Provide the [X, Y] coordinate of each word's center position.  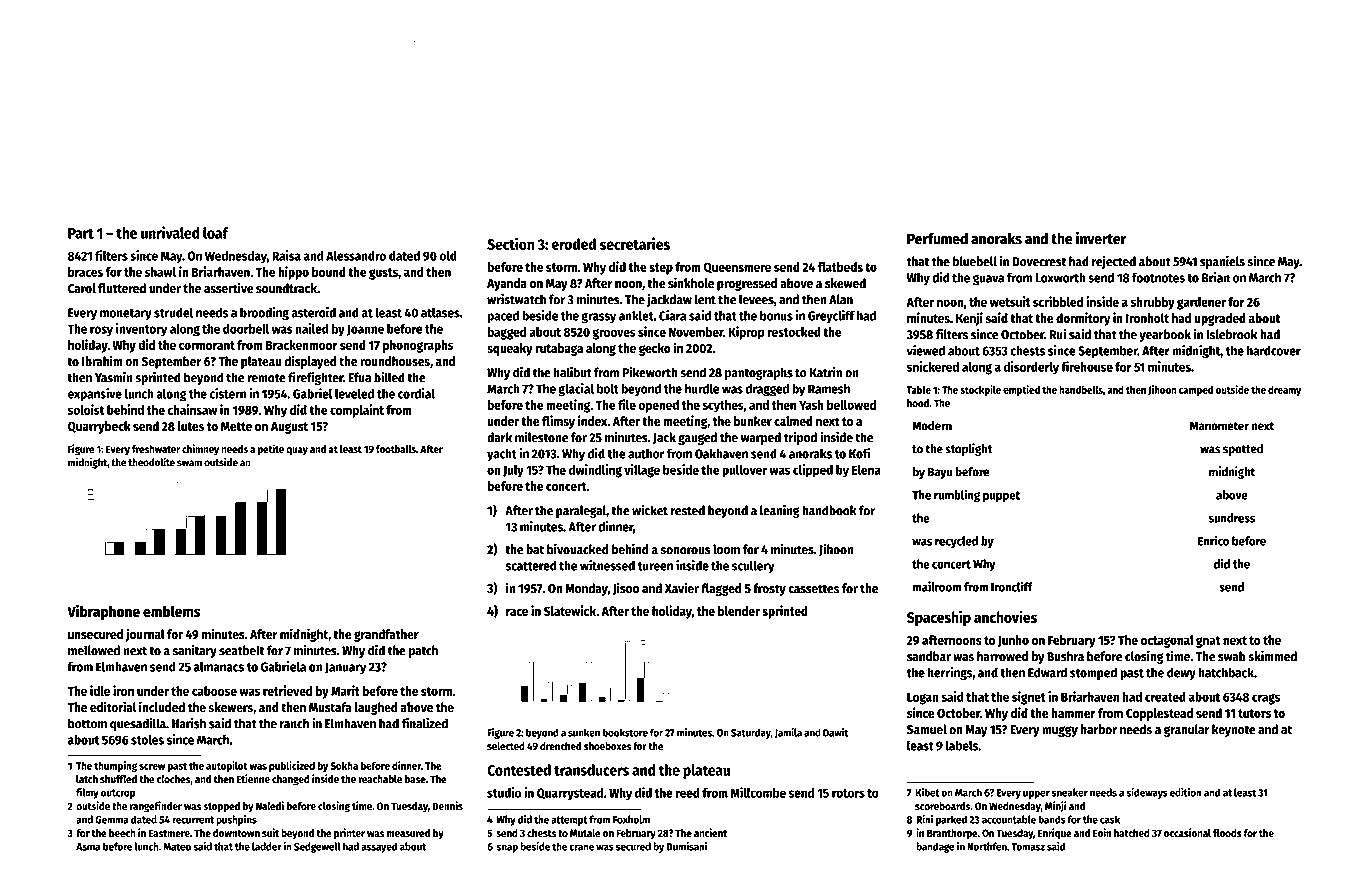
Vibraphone [103, 612]
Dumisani [686, 846]
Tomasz [1028, 847]
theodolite [151, 462]
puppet [1001, 496]
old [448, 256]
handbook [829, 510]
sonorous [685, 551]
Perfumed [937, 238]
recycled [956, 542]
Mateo [177, 847]
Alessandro [356, 256]
